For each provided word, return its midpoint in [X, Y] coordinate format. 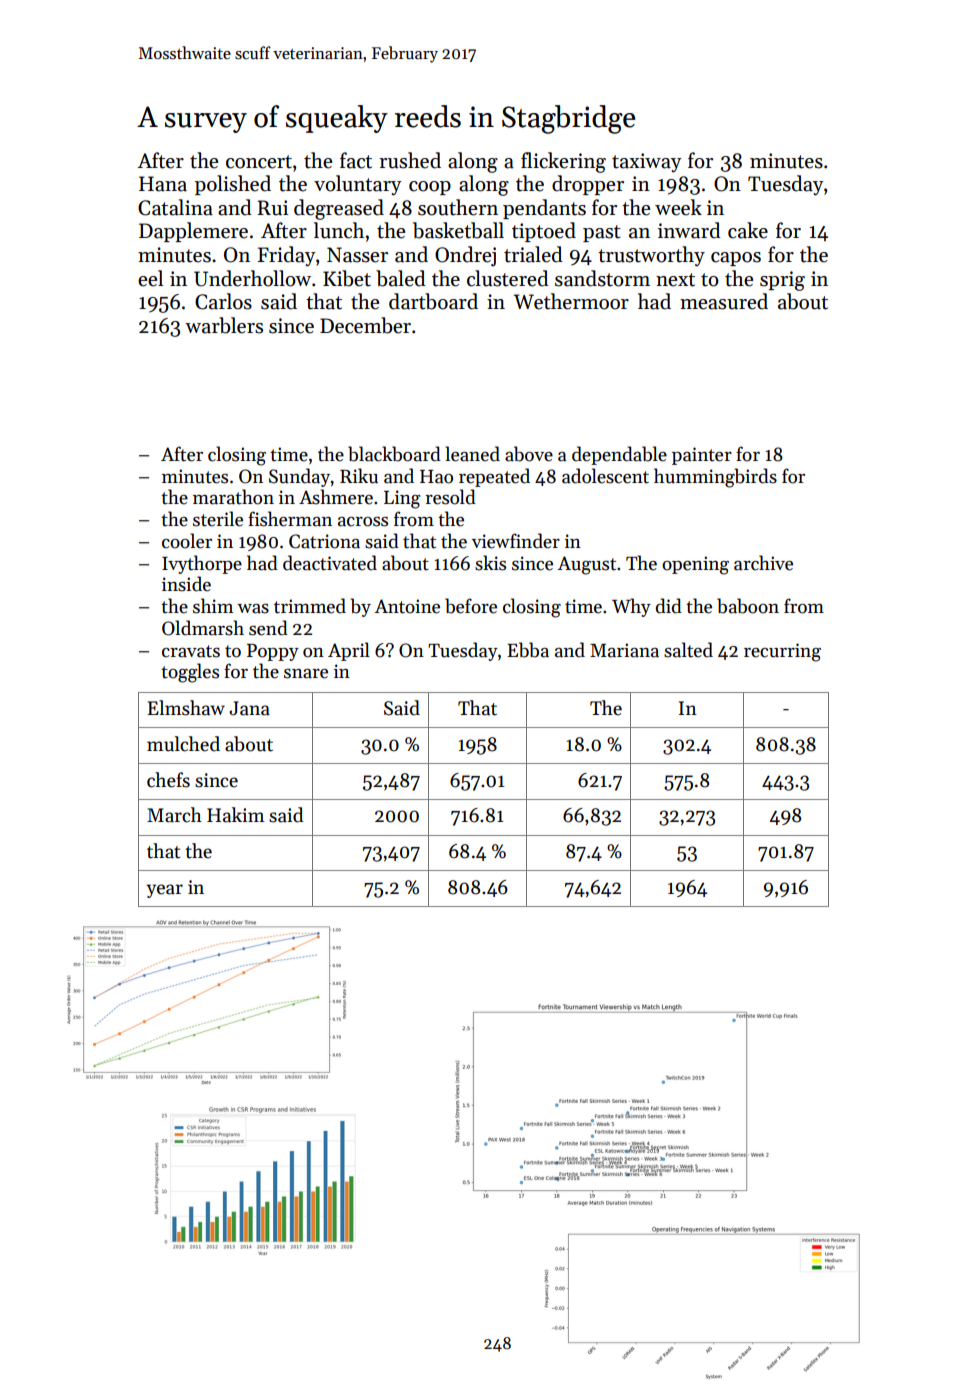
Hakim [235, 815]
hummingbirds [715, 478]
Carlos [223, 301]
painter [702, 456]
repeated [494, 477]
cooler [187, 541]
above [529, 454]
